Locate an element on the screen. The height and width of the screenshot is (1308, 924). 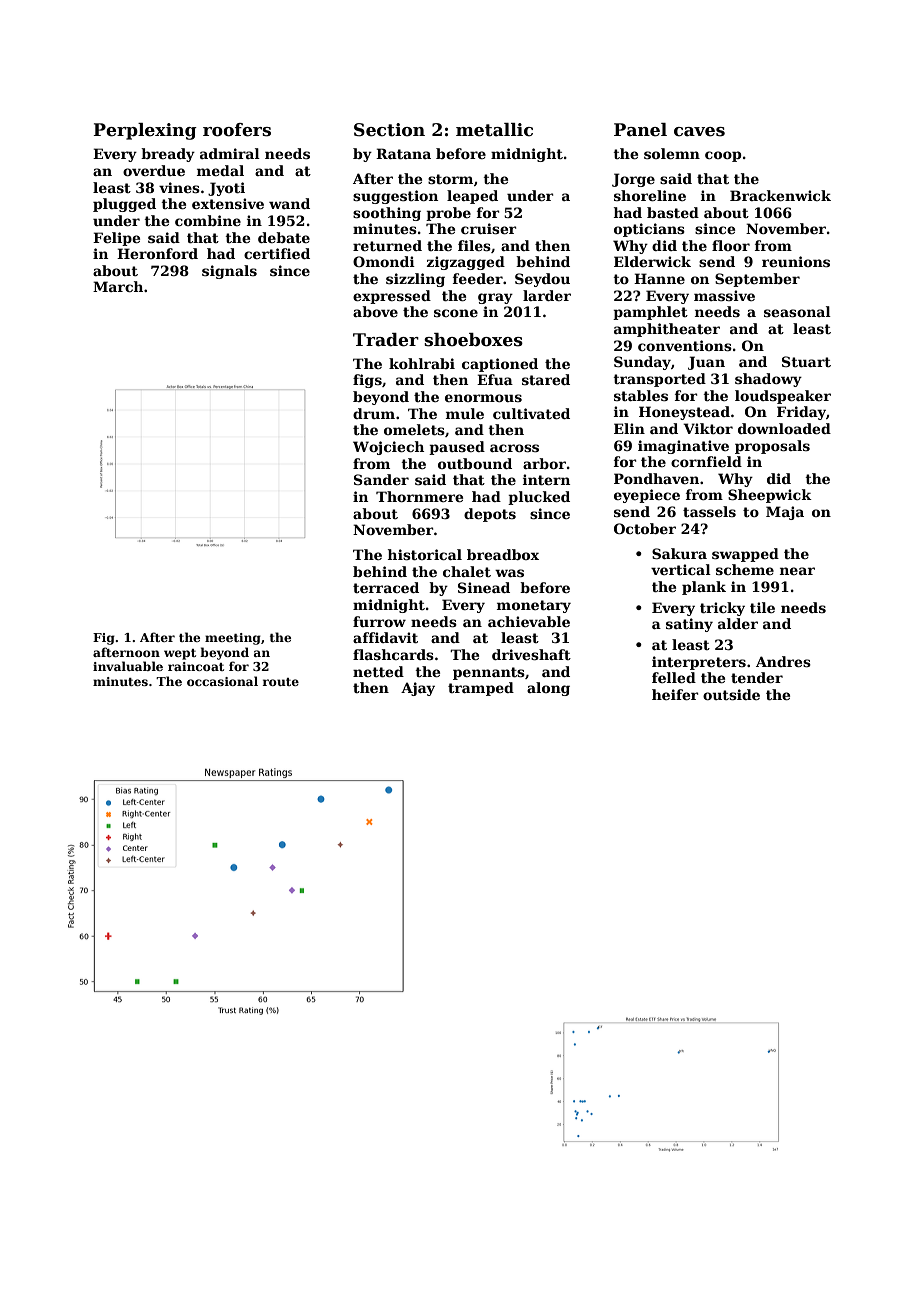
reunions is located at coordinates (796, 261).
